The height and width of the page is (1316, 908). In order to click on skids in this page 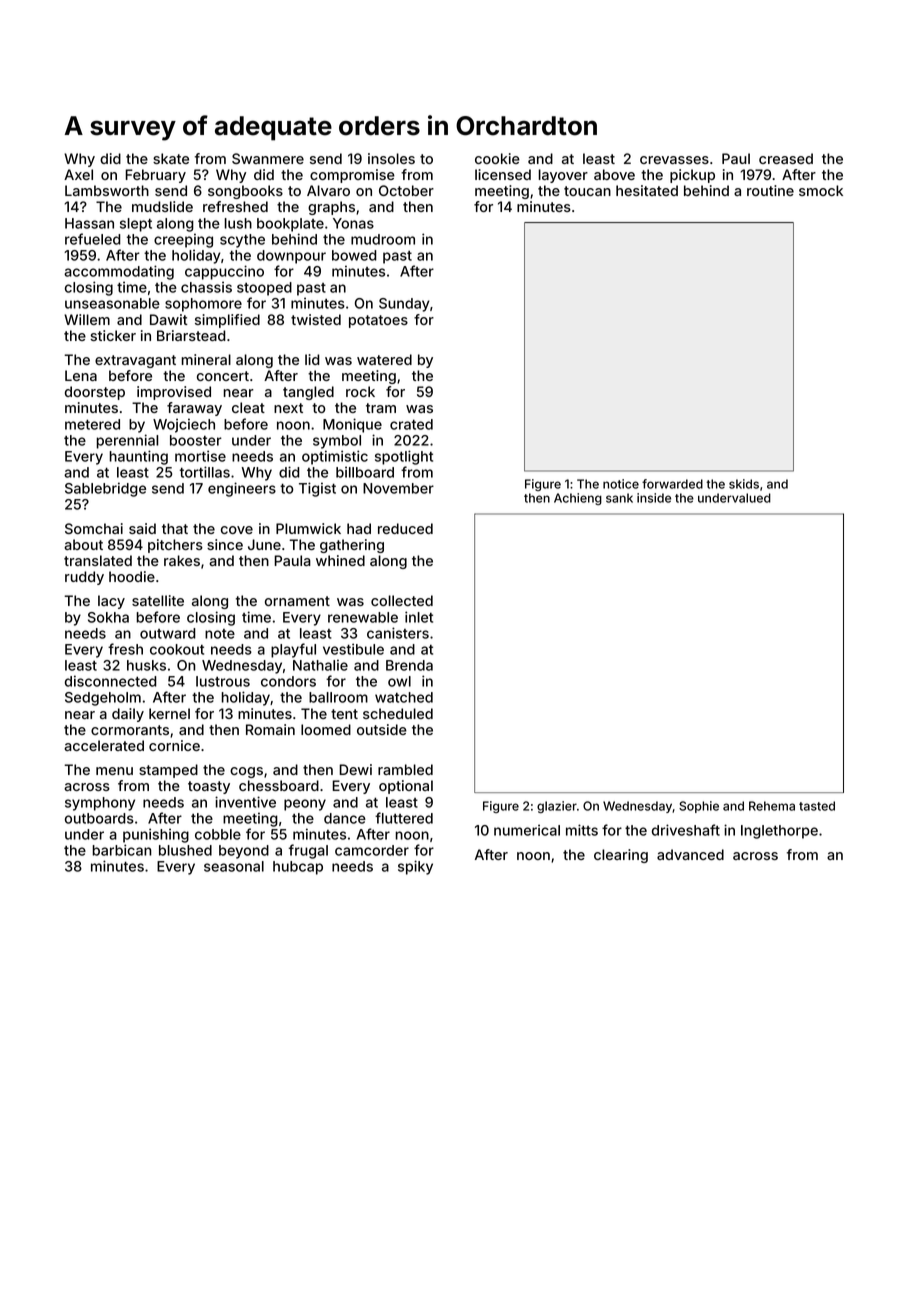, I will do `click(744, 484)`.
